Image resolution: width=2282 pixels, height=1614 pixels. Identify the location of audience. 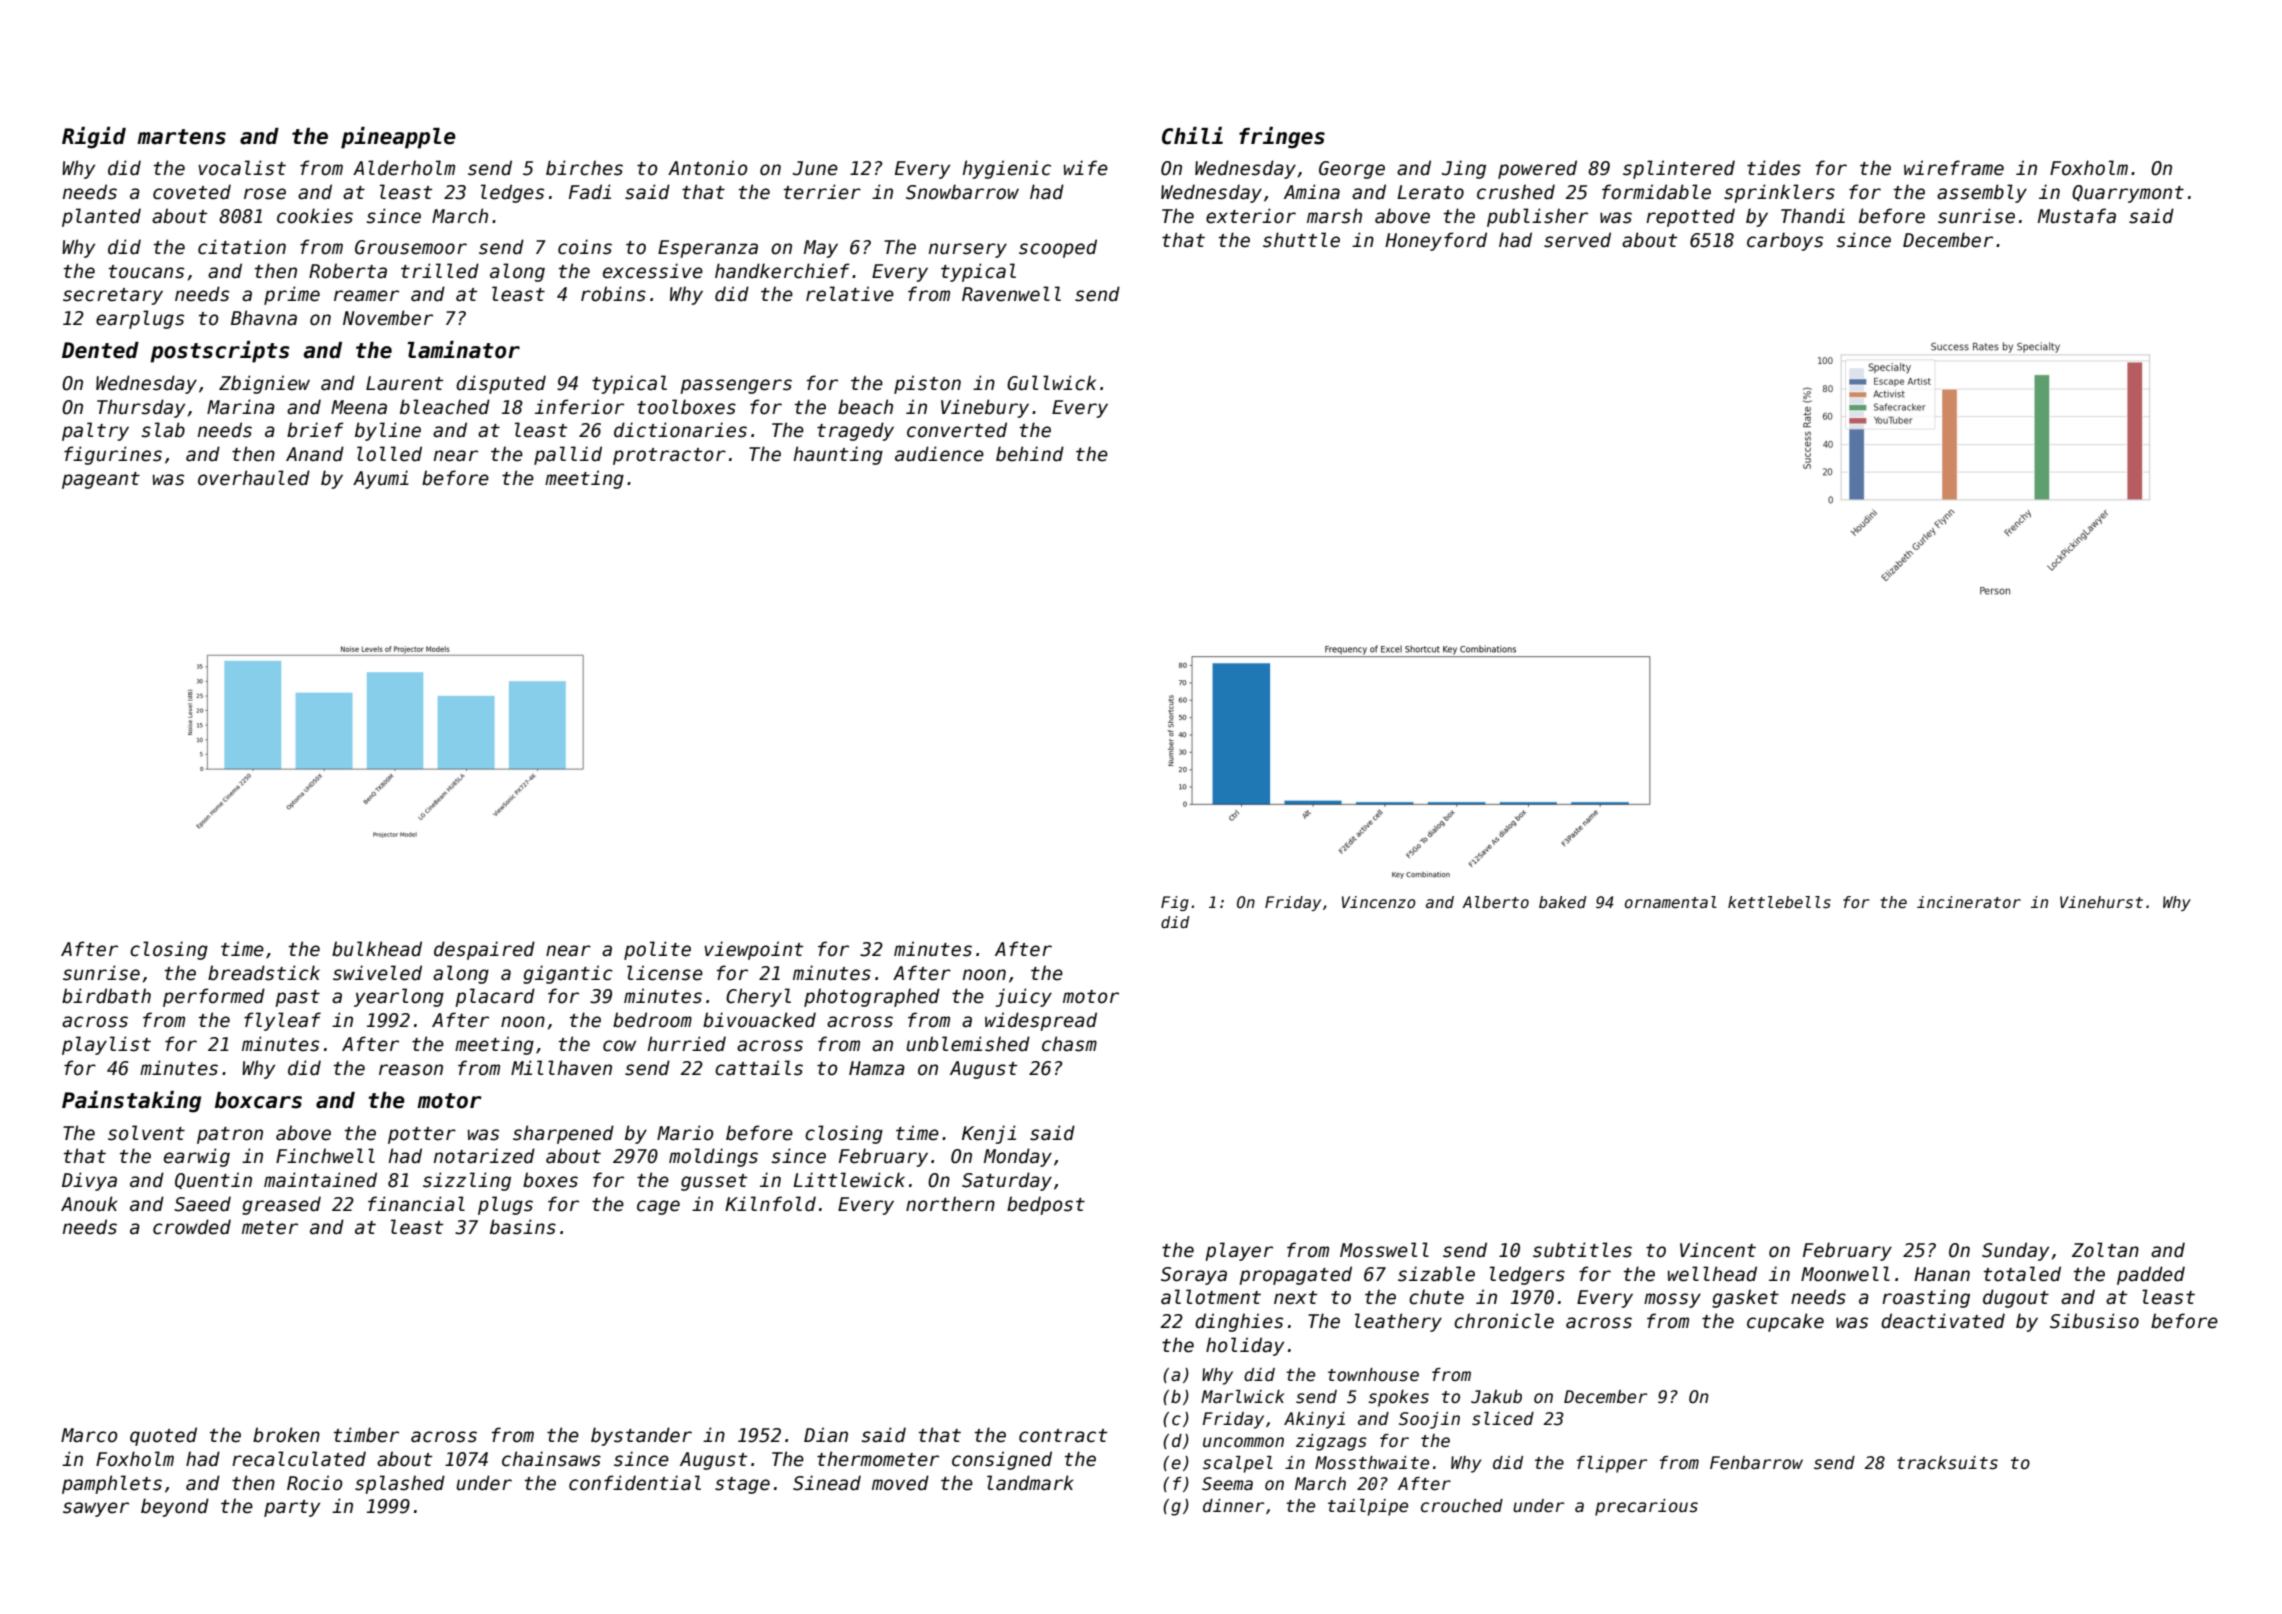
(939, 454).
